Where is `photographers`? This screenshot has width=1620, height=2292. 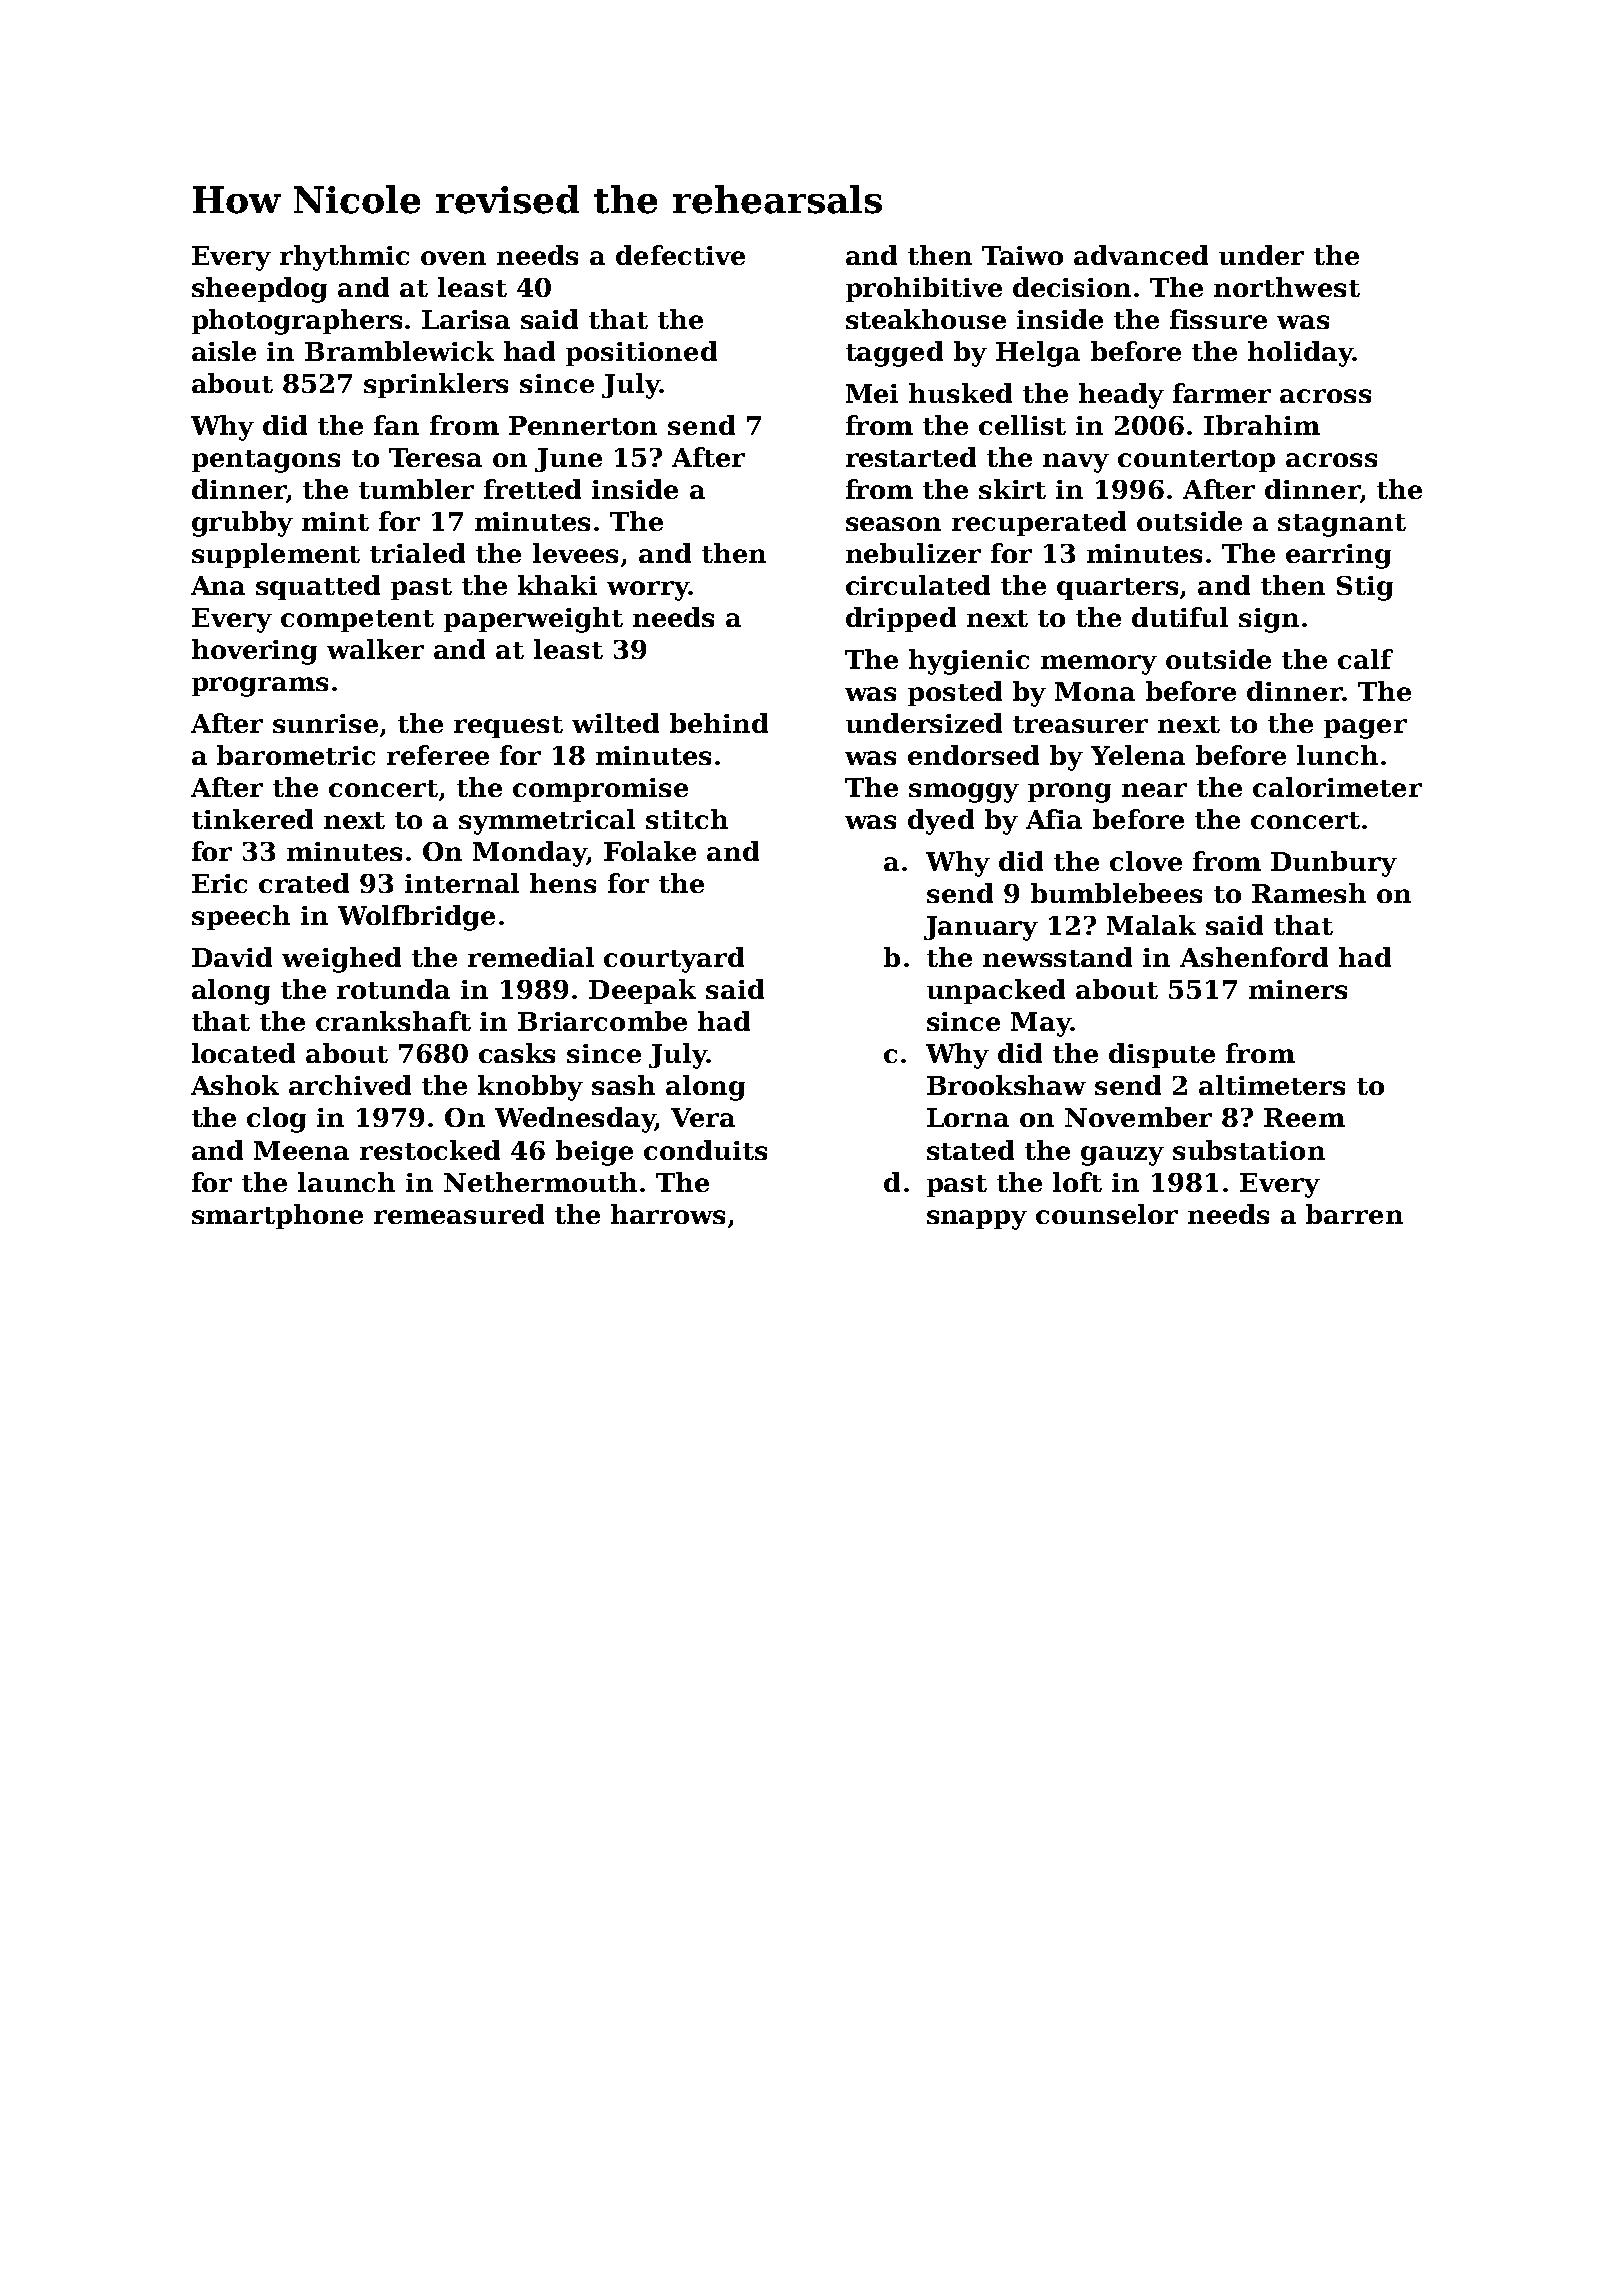
photographers is located at coordinates (297, 322).
